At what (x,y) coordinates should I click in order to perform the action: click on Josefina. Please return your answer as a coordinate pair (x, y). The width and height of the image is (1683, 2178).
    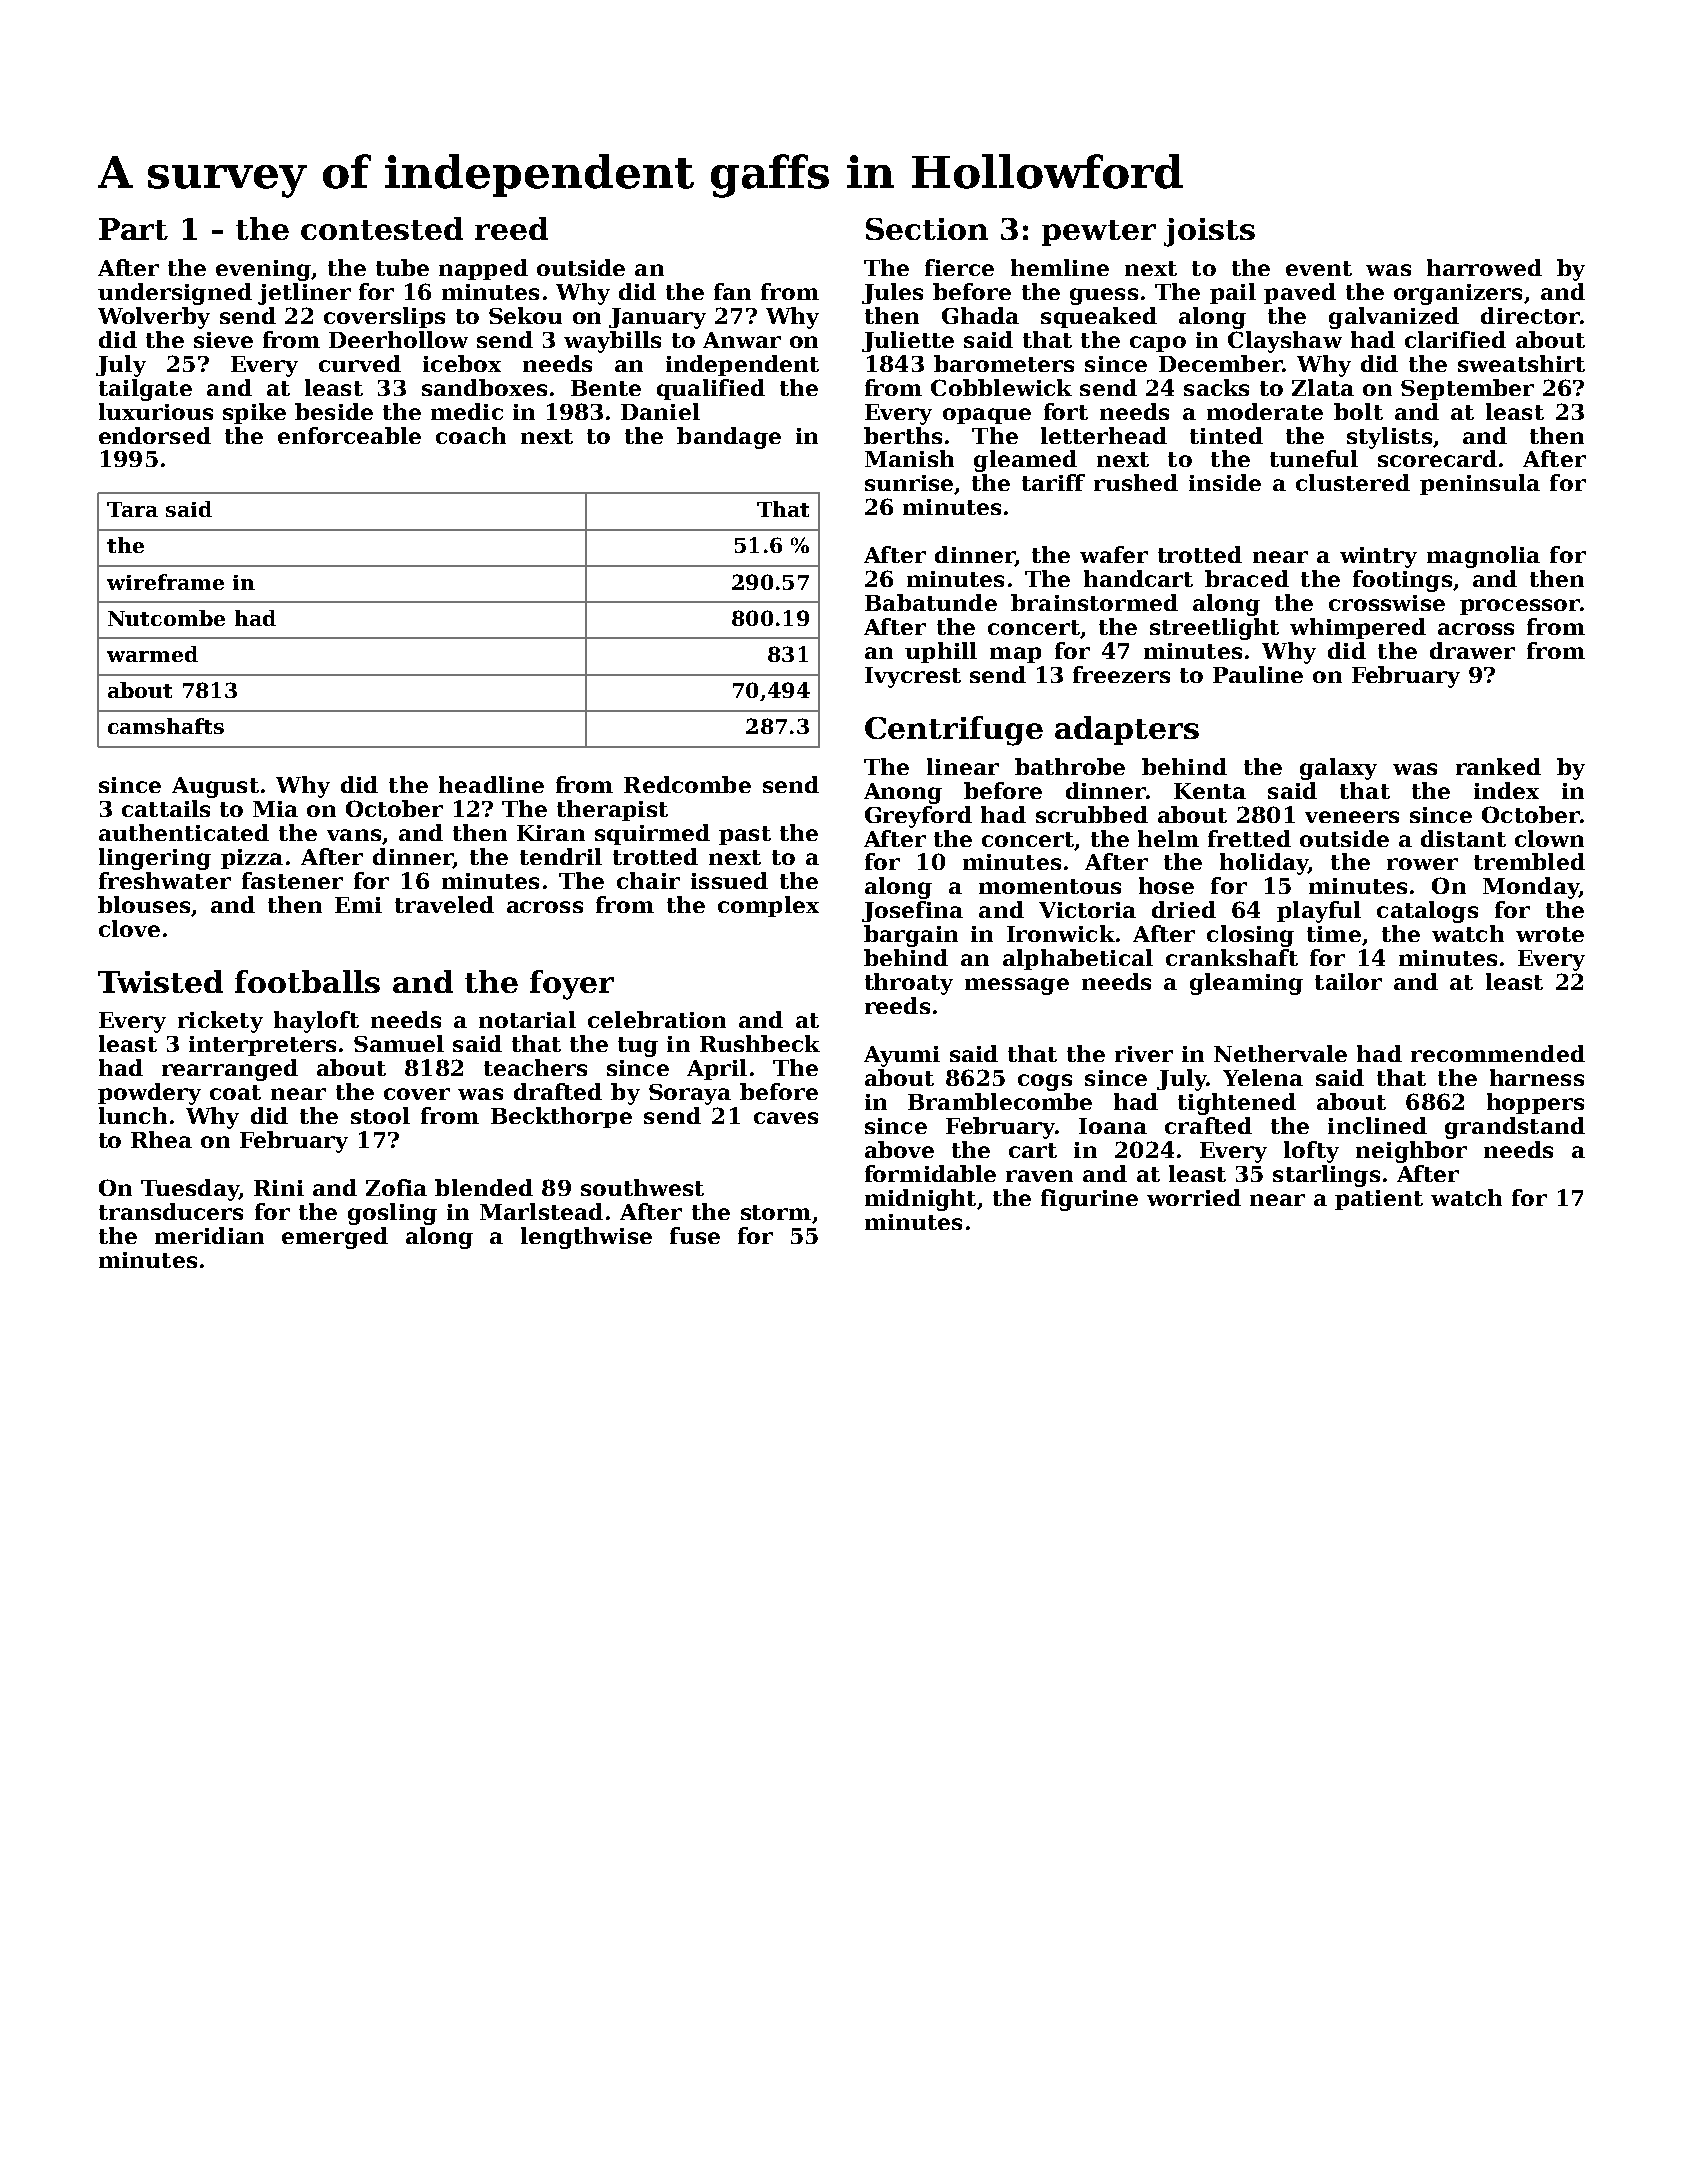
    Looking at the image, I should click on (912, 911).
